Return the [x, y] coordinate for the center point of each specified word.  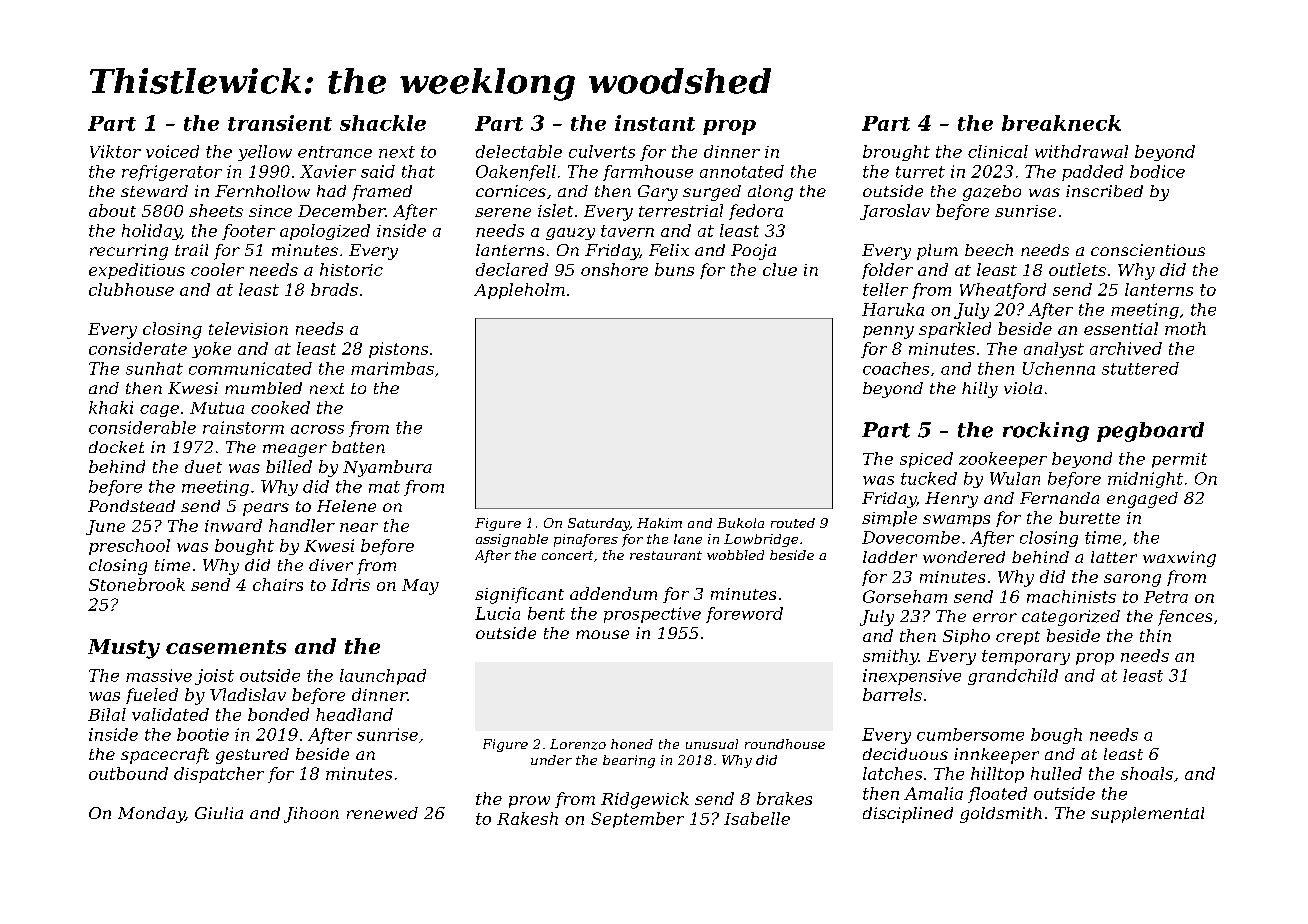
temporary [1026, 657]
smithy [891, 657]
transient [280, 123]
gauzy [570, 234]
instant [655, 123]
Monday [151, 815]
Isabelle [757, 818]
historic [351, 269]
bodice [1157, 171]
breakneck [1061, 123]
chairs [278, 584]
